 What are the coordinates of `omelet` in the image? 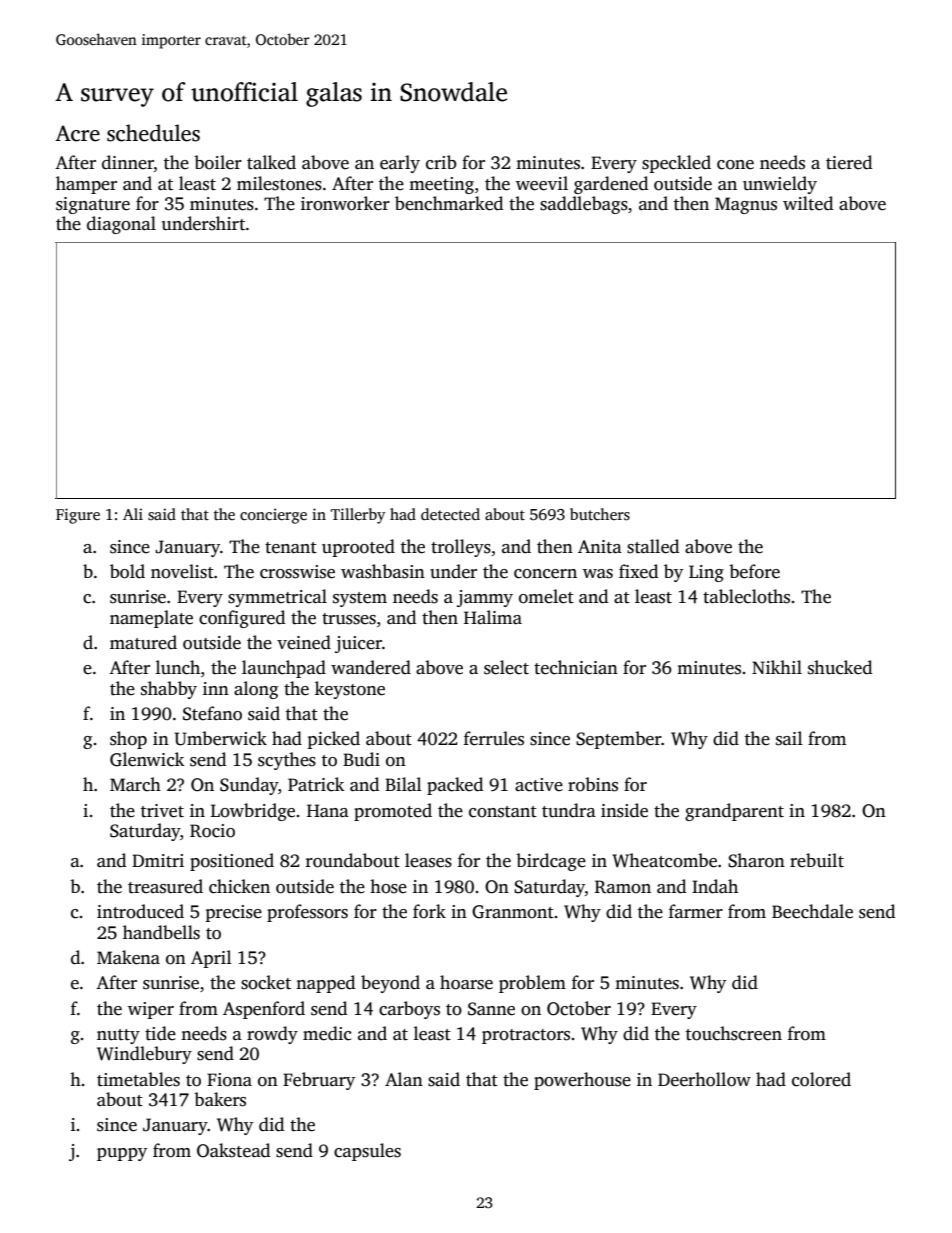 It's located at (546, 596).
